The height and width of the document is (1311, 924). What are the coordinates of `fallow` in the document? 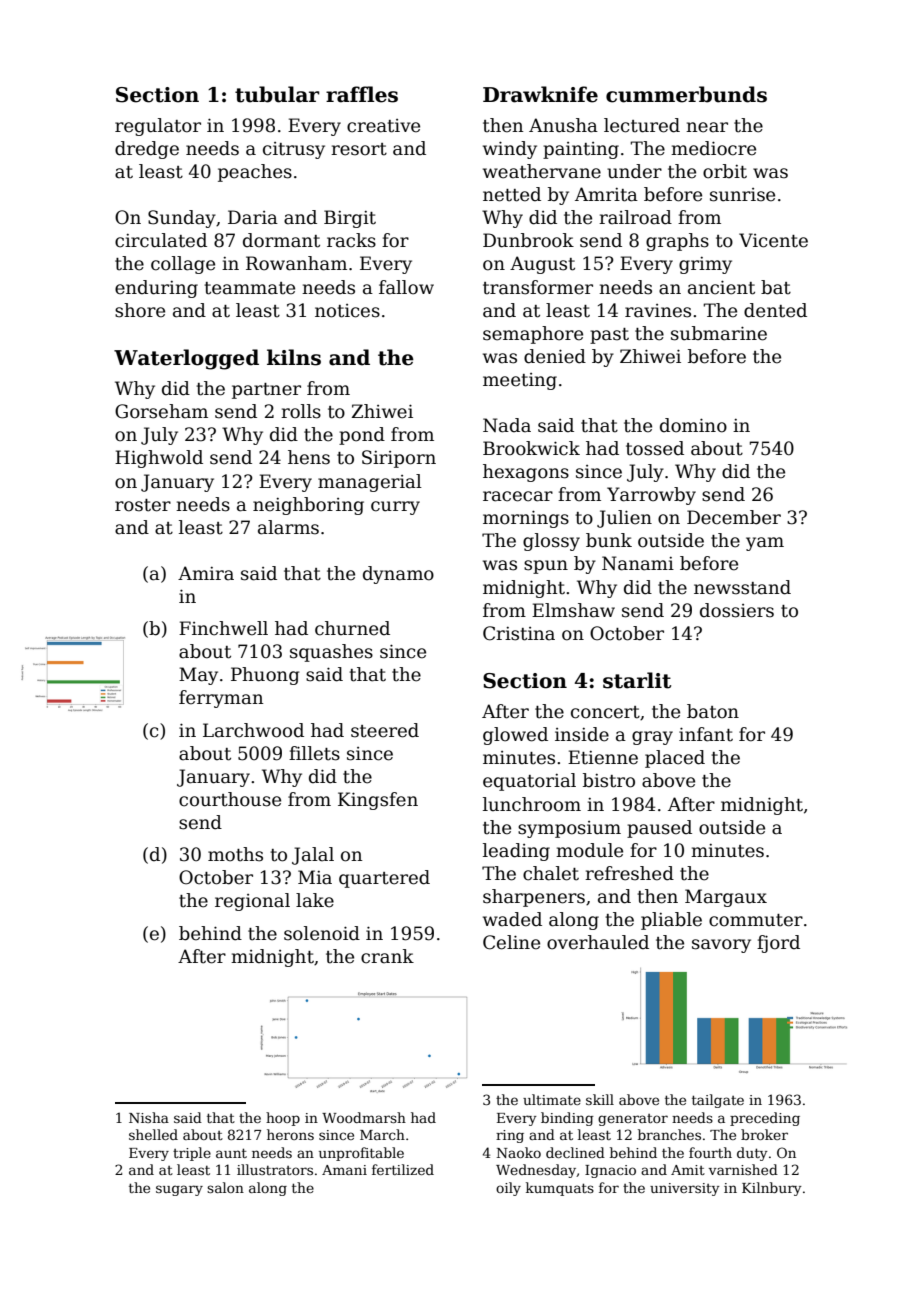 It's located at (406, 287).
